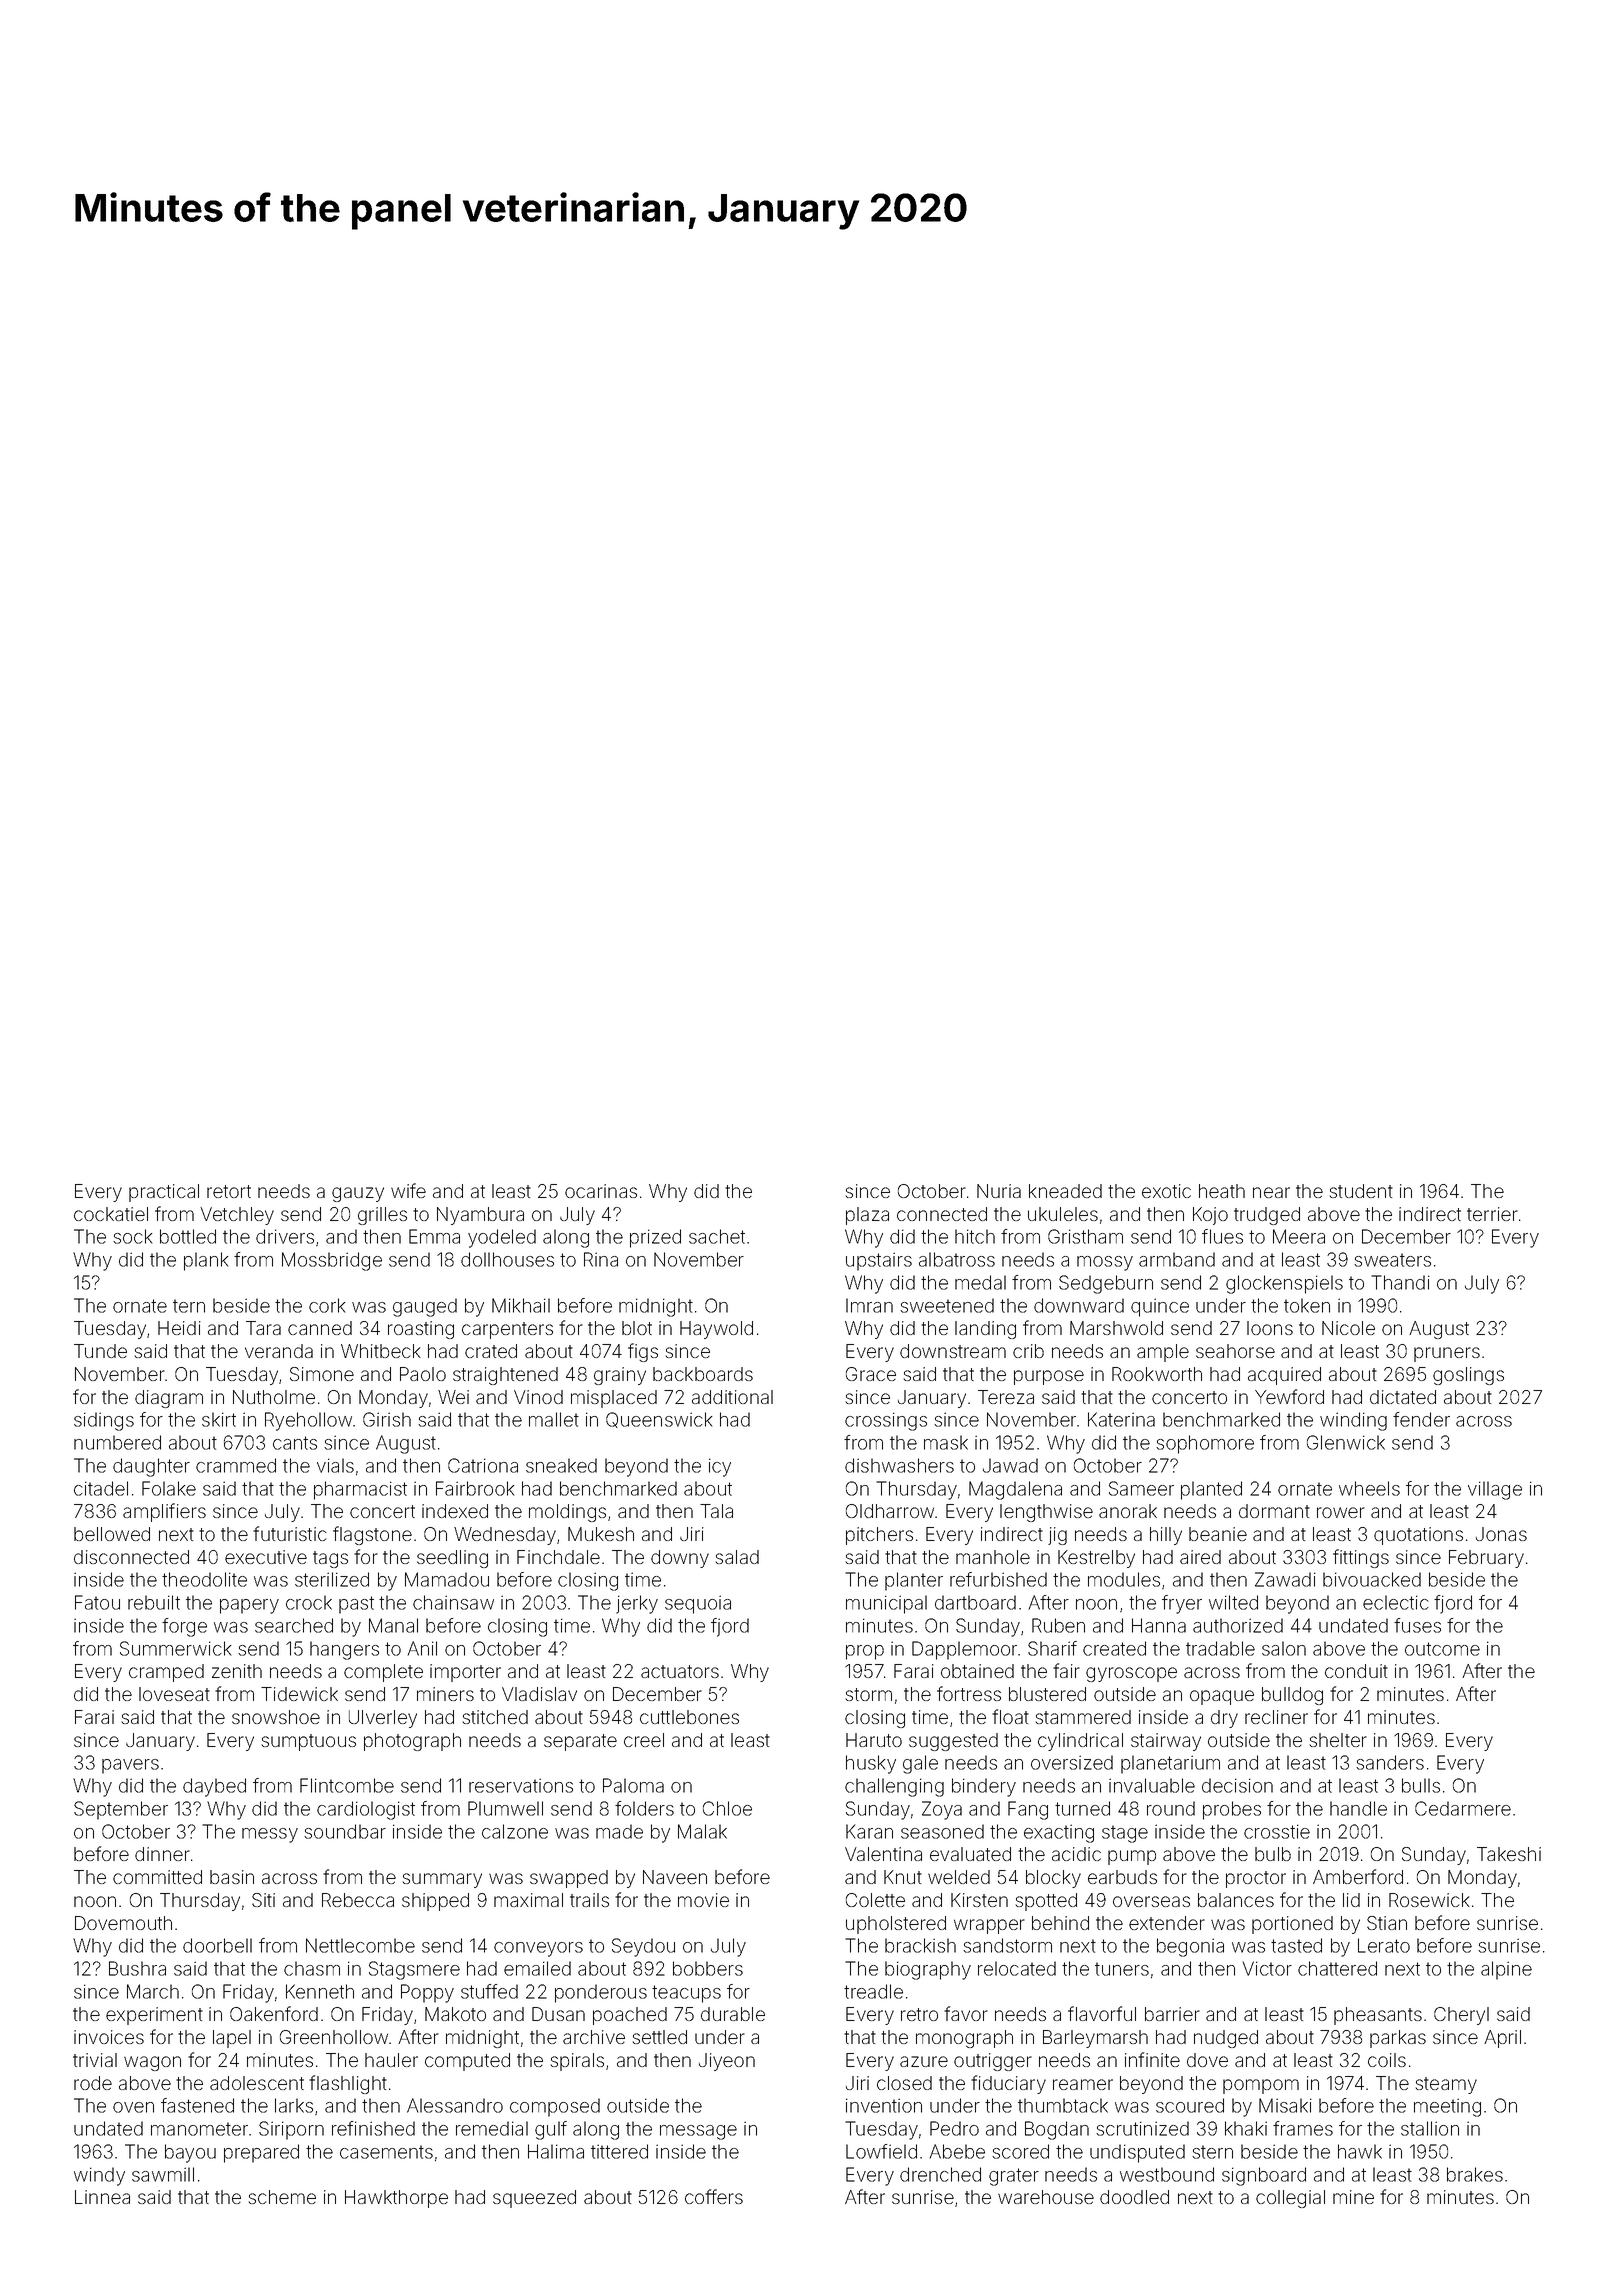 This document has height=2292, width=1620. Describe the element at coordinates (95, 2060) in the document. I see `trivial` at that location.
